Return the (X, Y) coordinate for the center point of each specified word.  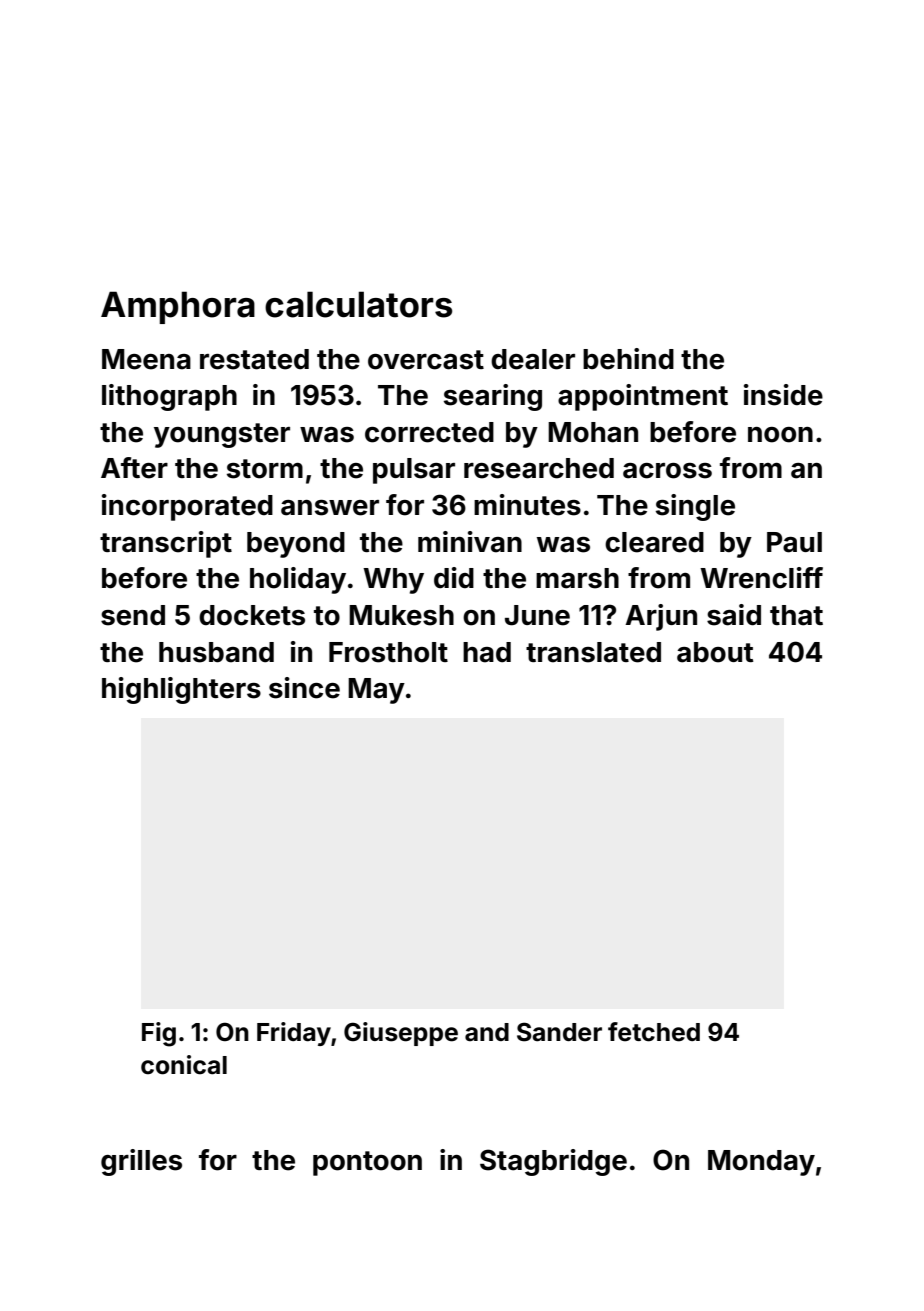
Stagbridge (553, 1162)
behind (628, 359)
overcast (426, 360)
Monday (761, 1163)
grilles (141, 1162)
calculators (358, 304)
